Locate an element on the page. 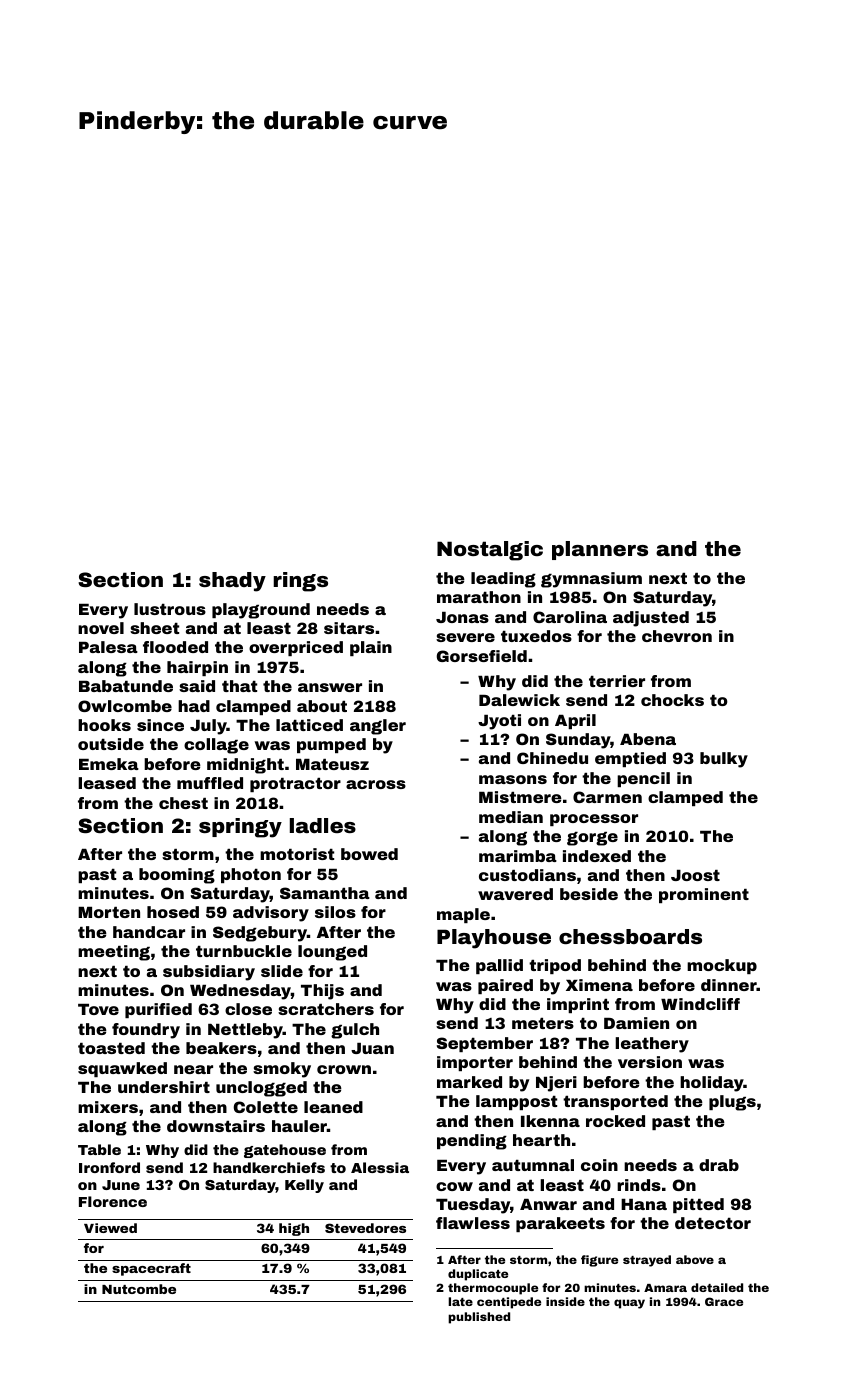  Joost is located at coordinates (695, 875).
